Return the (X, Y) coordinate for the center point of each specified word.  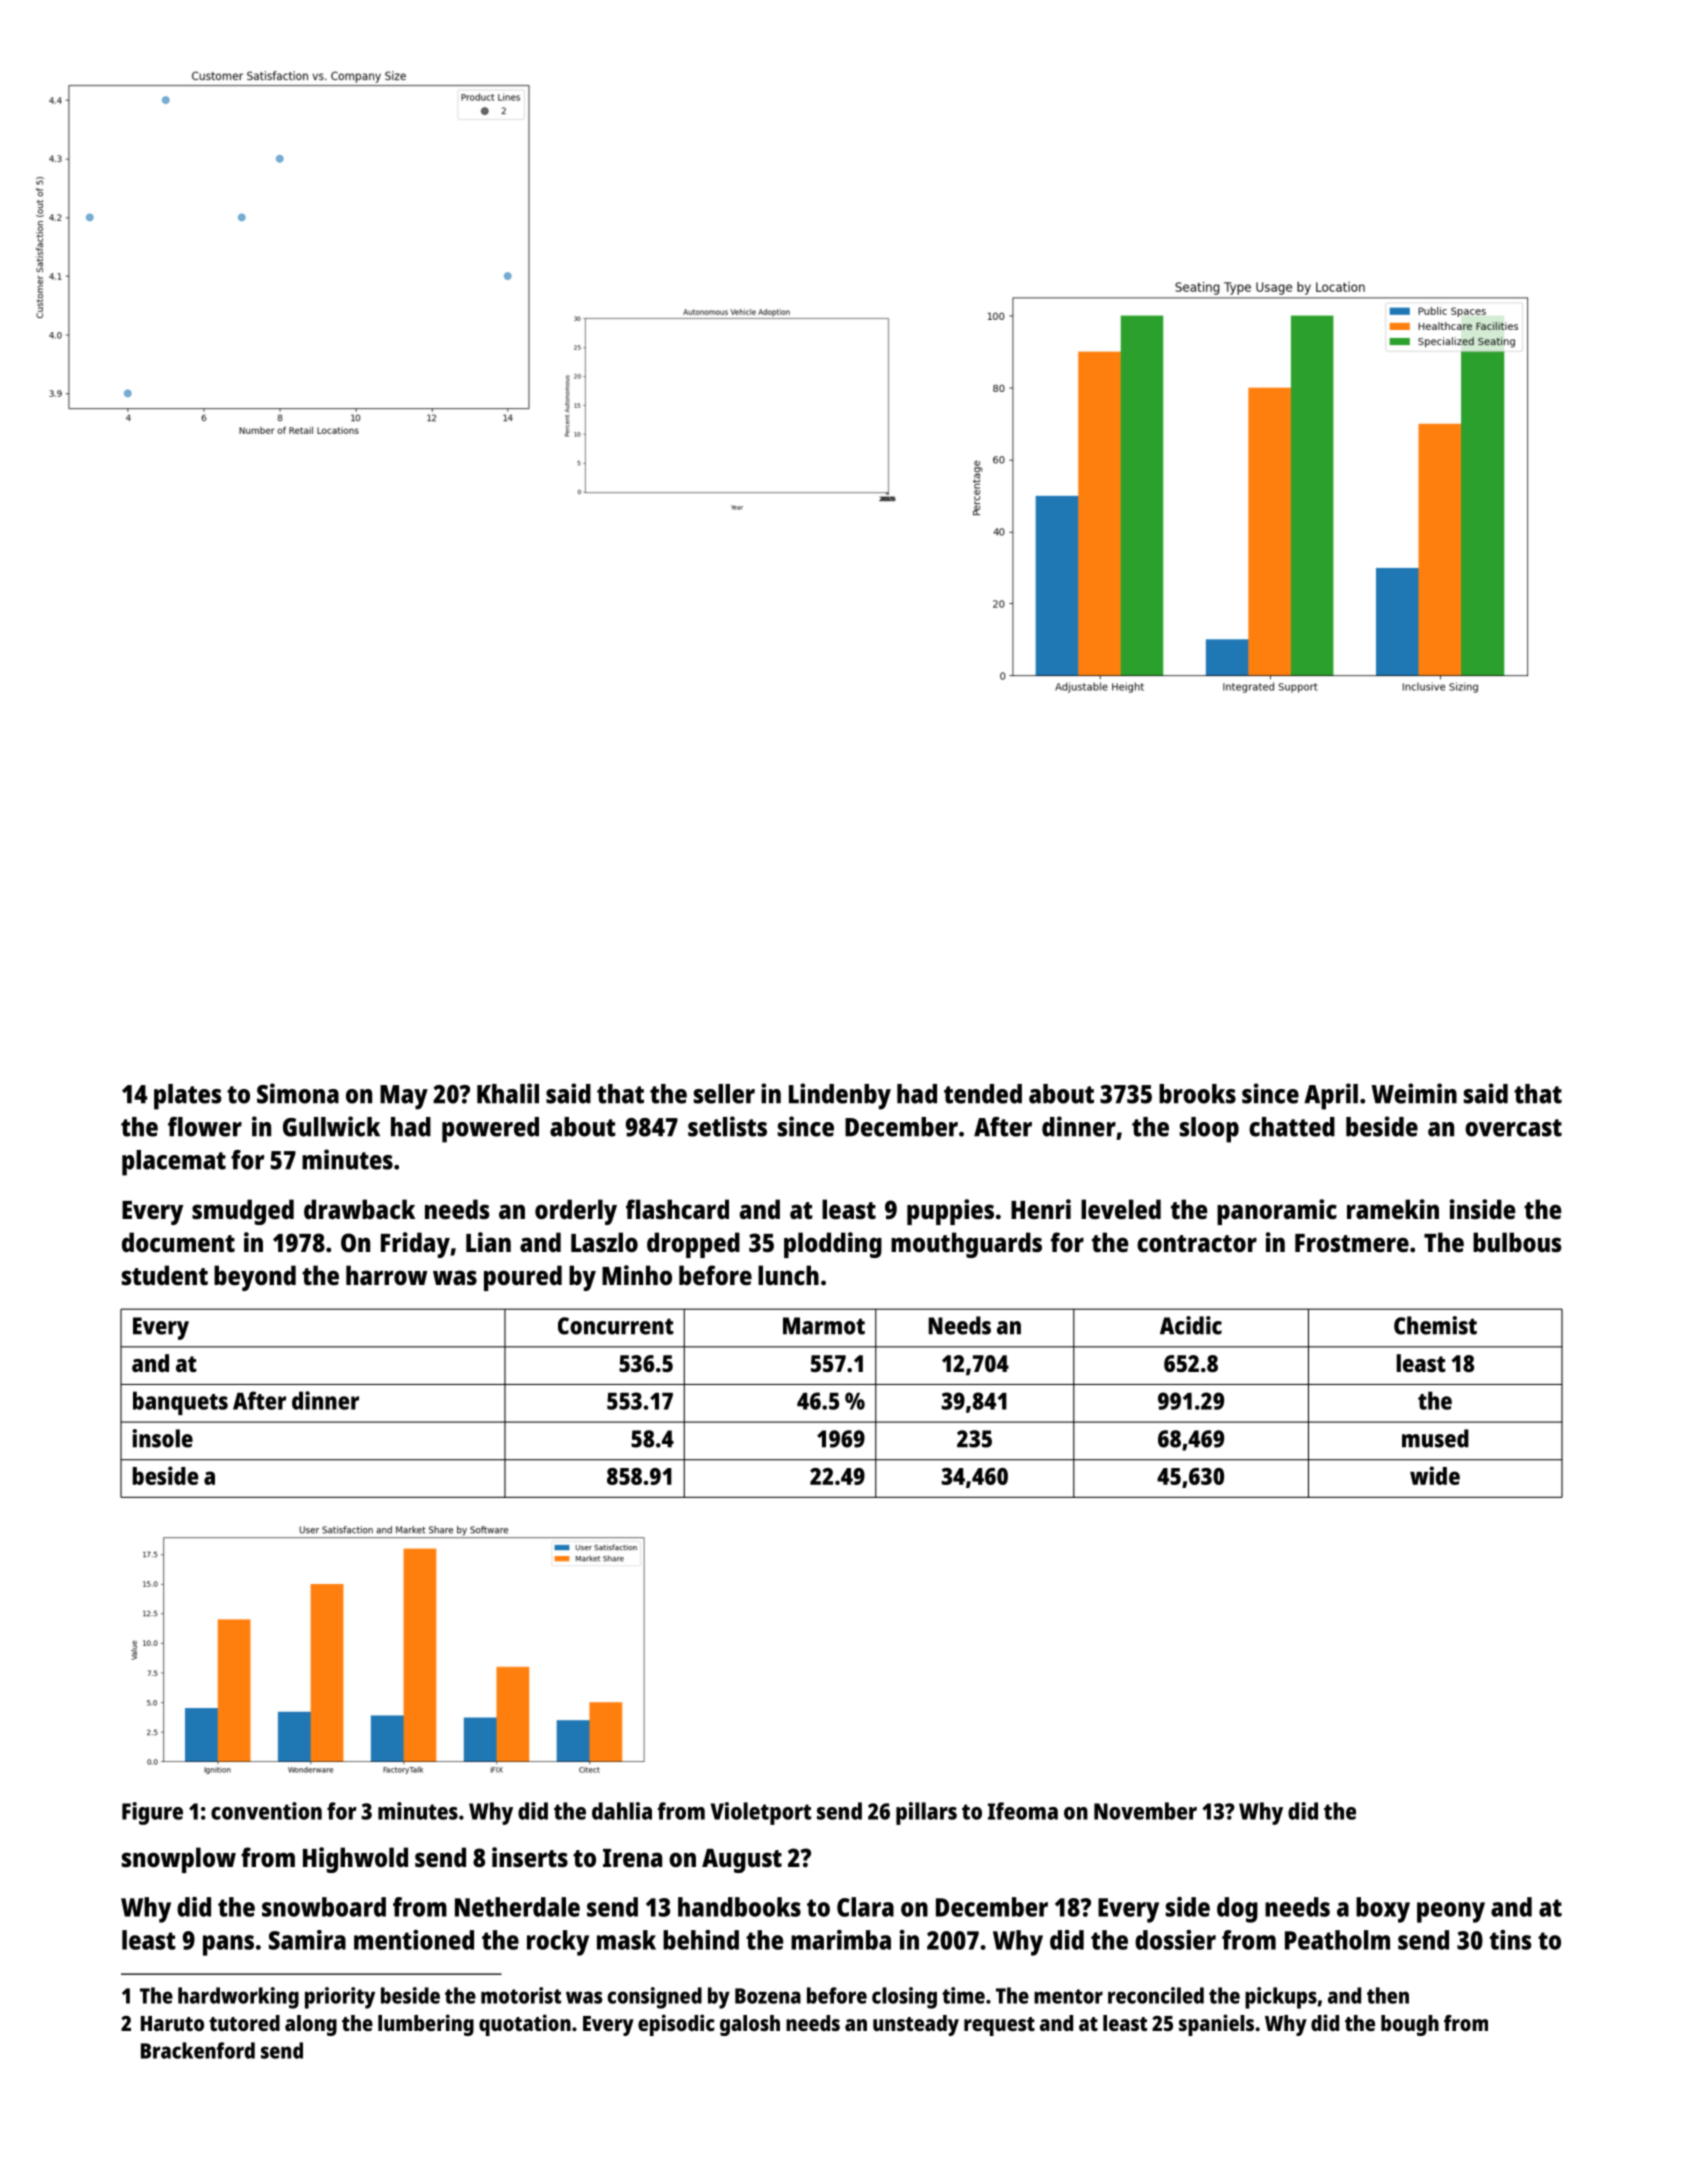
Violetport (761, 1813)
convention (266, 1811)
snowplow (179, 1860)
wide (1435, 1475)
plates (187, 1097)
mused (1435, 1438)
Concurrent (616, 1326)
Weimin (1414, 1093)
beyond (255, 1278)
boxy (1383, 1910)
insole (163, 1438)
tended (983, 1094)
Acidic (1191, 1325)
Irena (632, 1858)
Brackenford (198, 2050)
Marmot (824, 1326)
